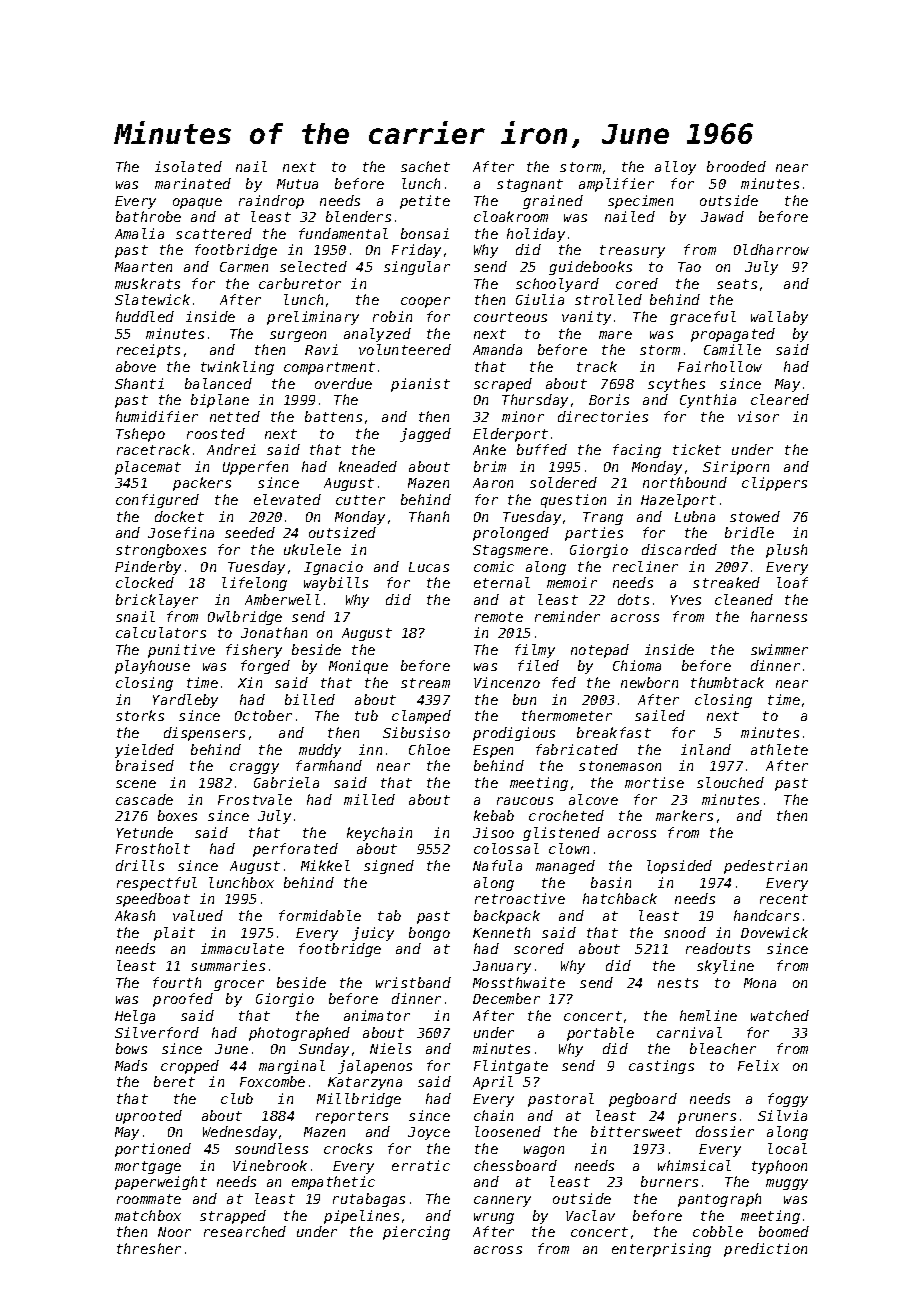 The width and height of the page is (924, 1308). What do you see at coordinates (245, 1231) in the page?
I see `researched` at bounding box center [245, 1231].
